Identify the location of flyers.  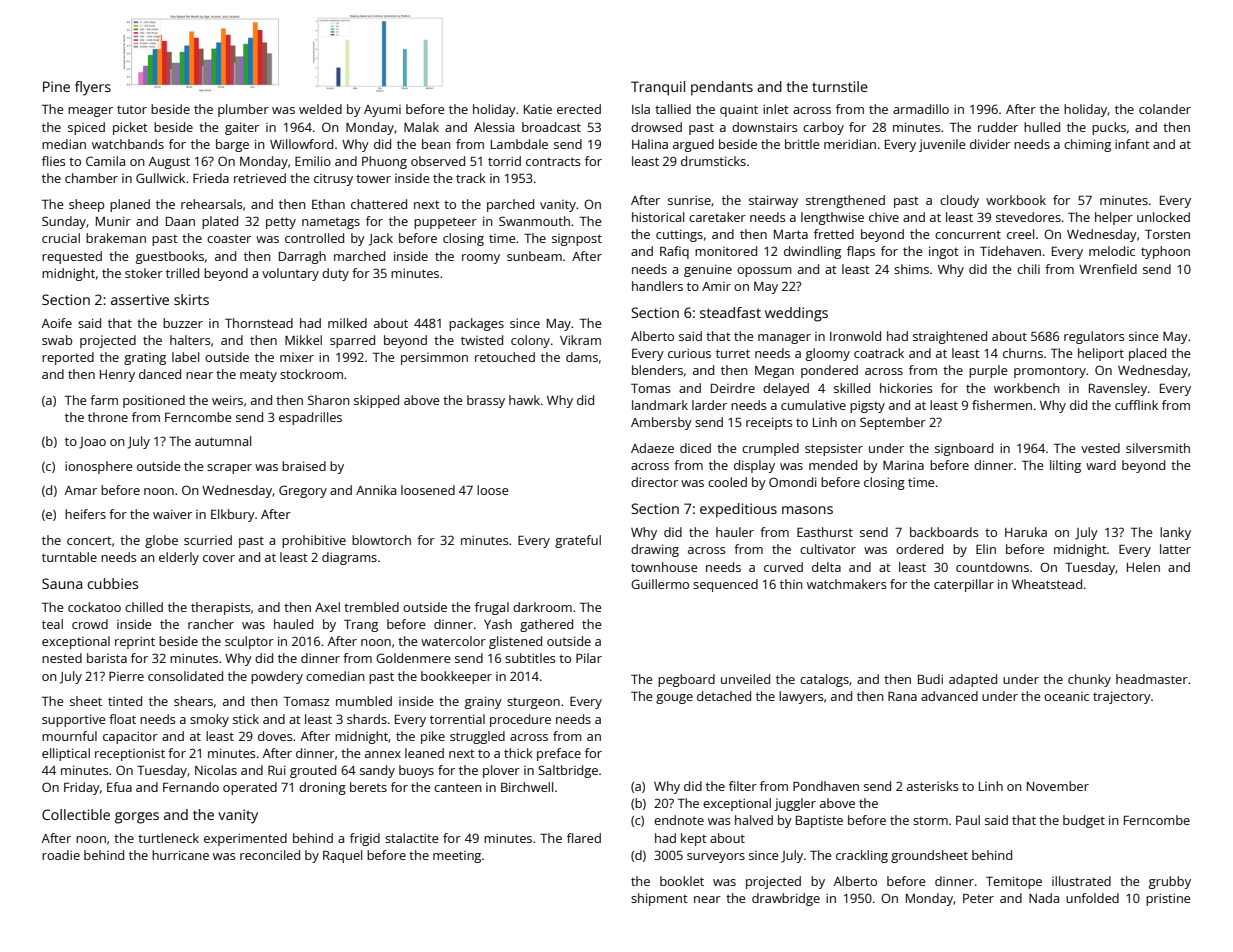
(93, 88).
